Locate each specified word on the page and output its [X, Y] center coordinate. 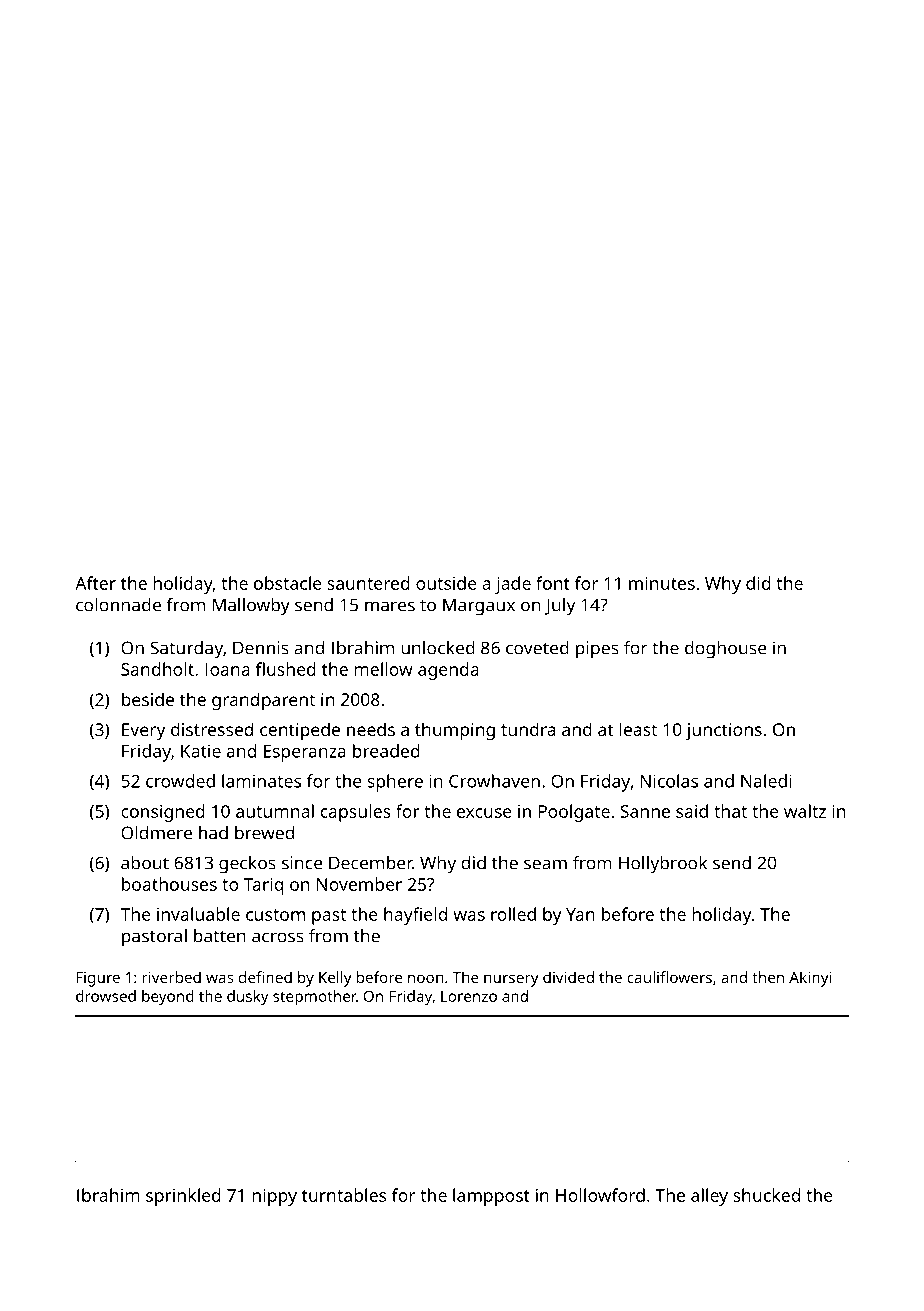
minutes [662, 583]
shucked [766, 1195]
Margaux [479, 607]
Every [143, 731]
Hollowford [600, 1195]
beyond [168, 998]
